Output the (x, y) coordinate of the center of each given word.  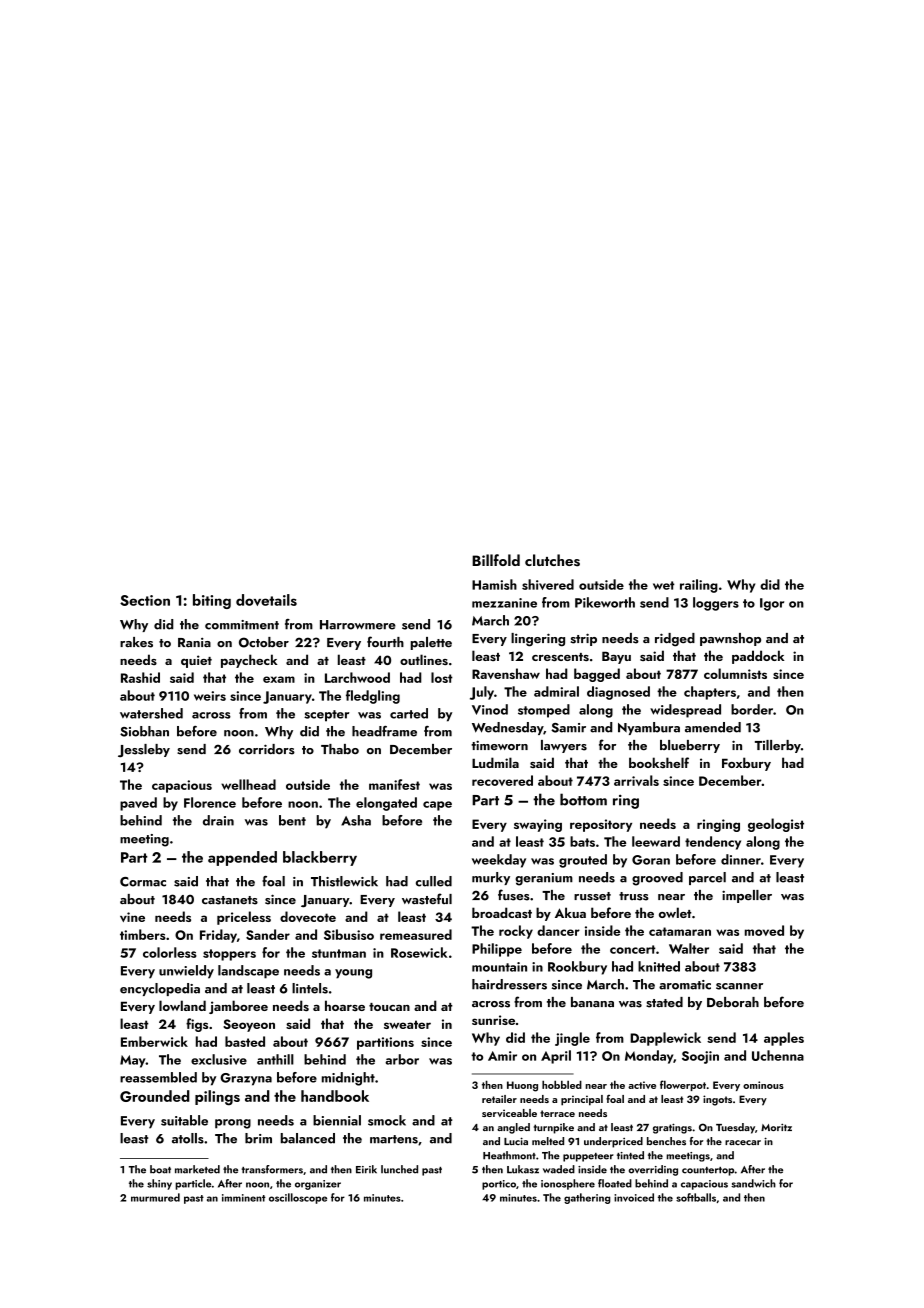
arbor (402, 1059)
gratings (672, 1128)
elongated (386, 804)
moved (764, 930)
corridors (267, 749)
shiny (159, 1184)
